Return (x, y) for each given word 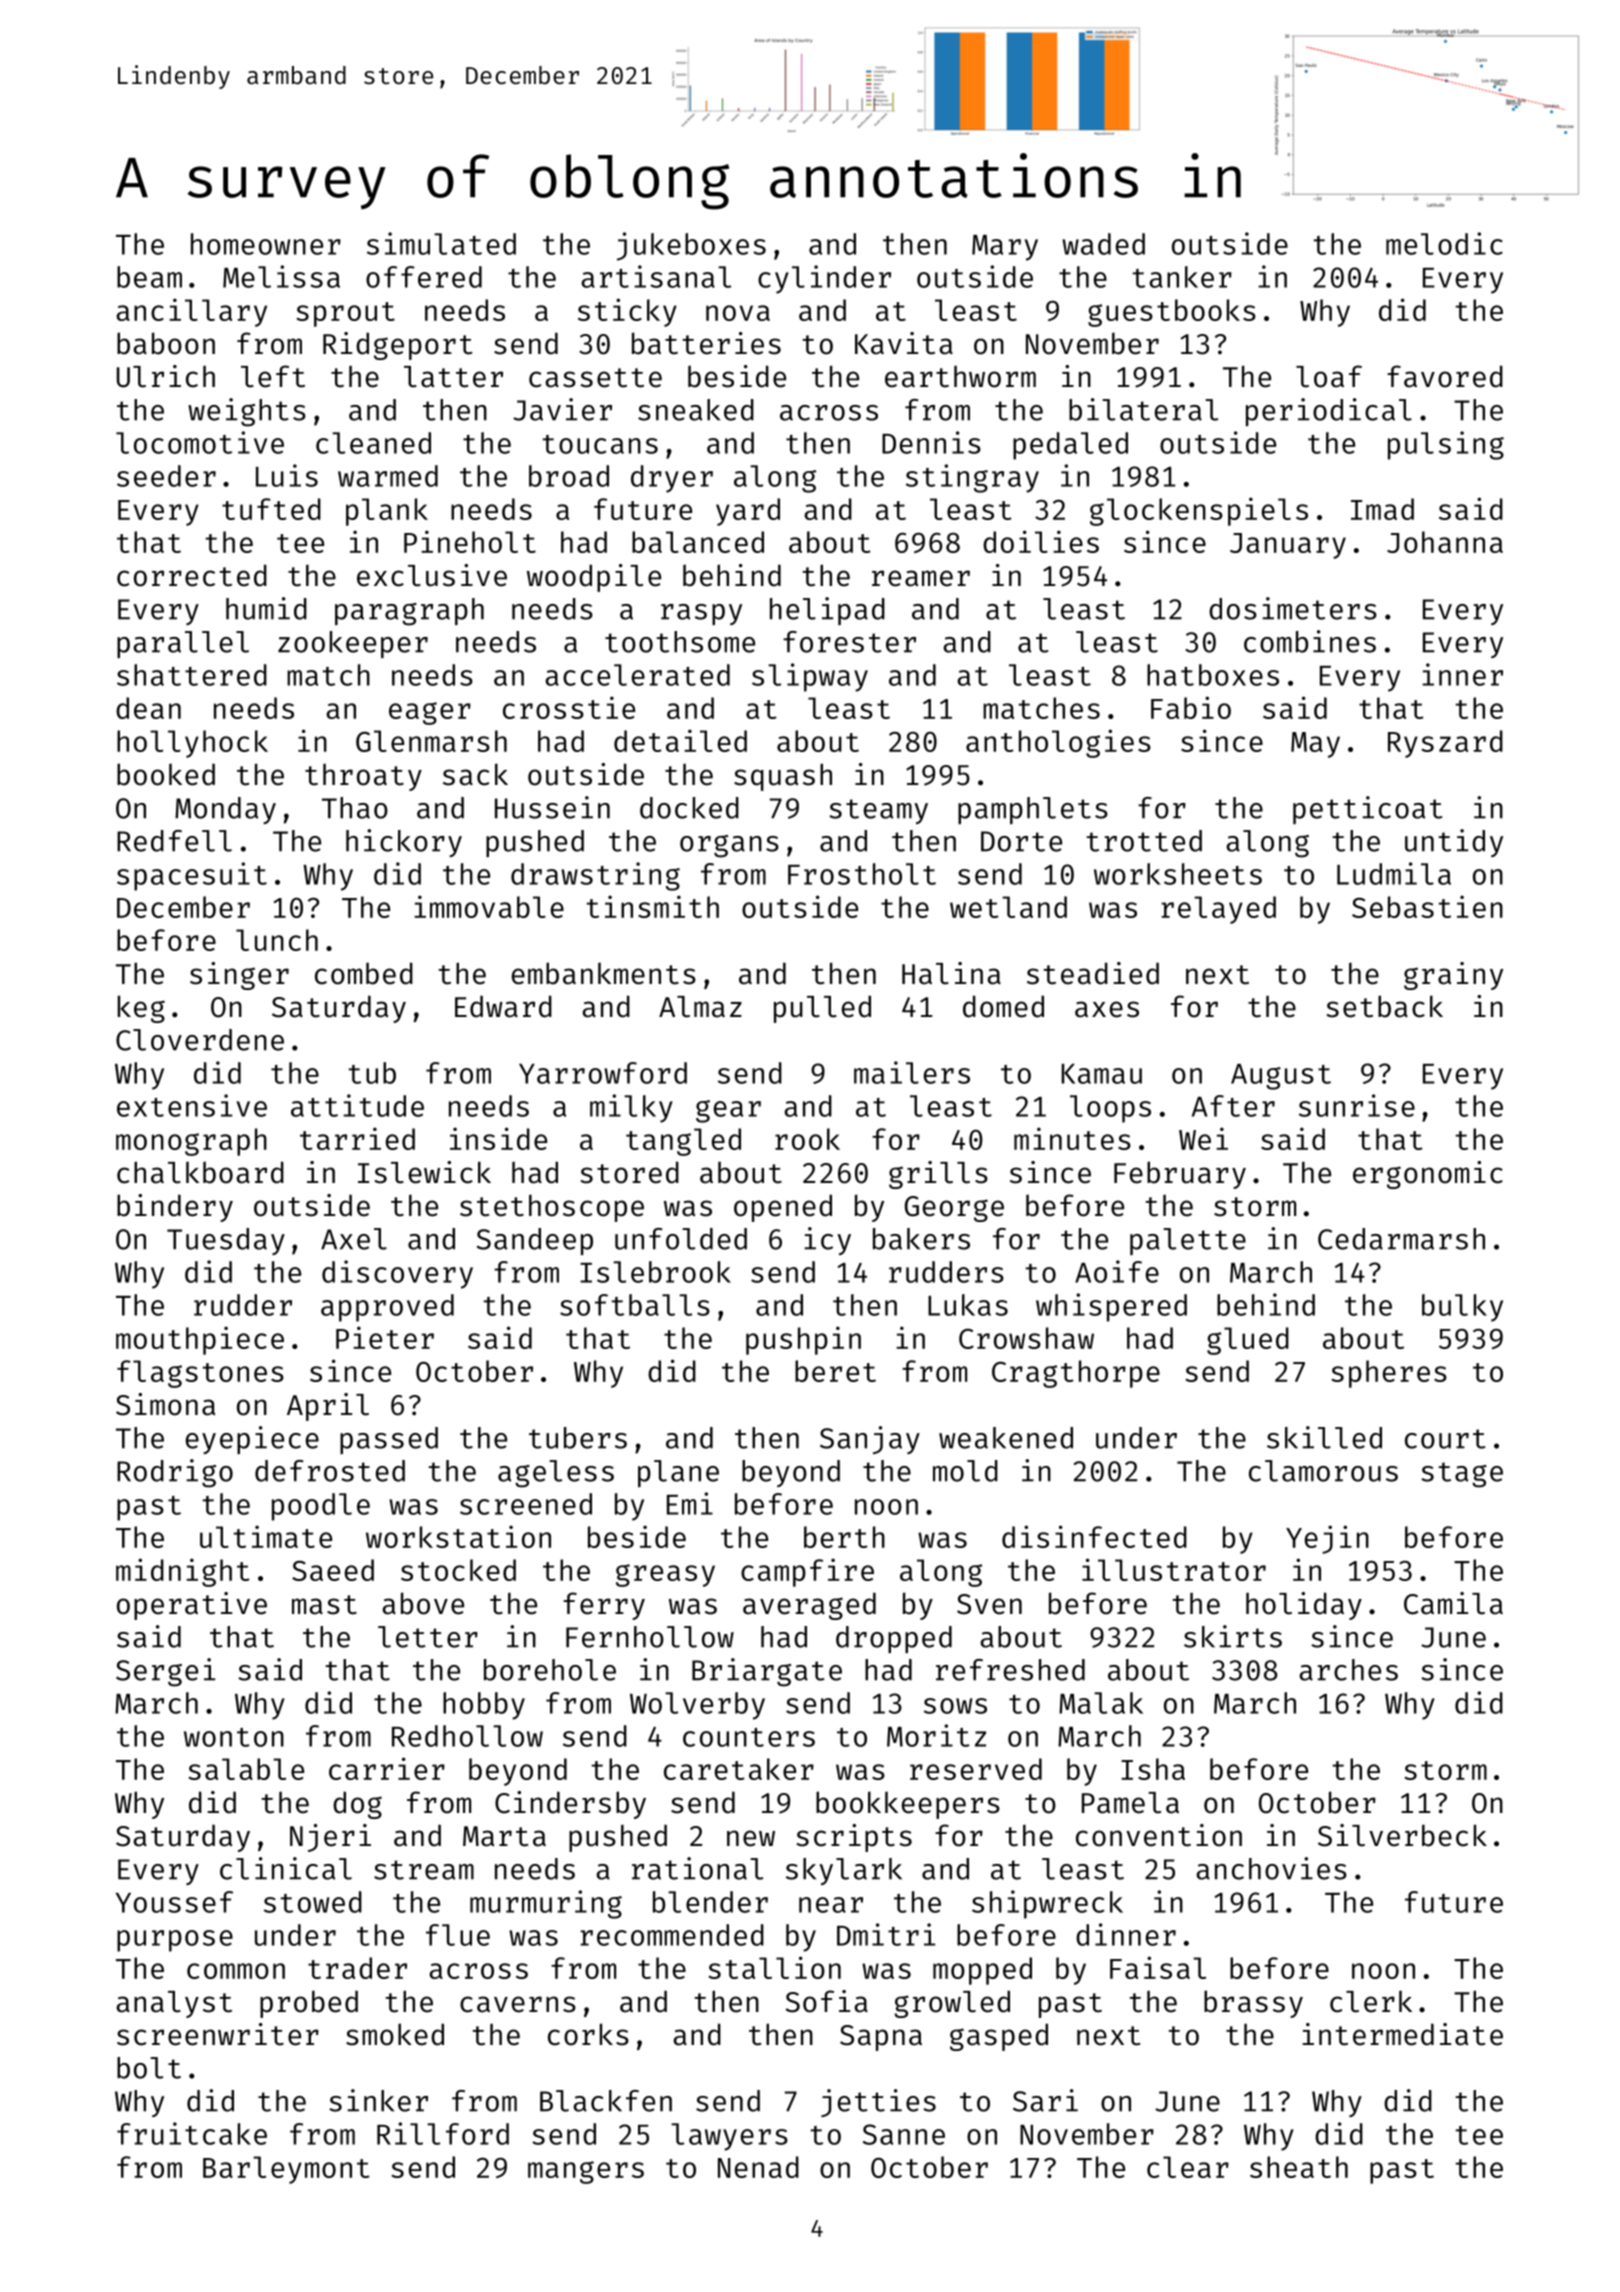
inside (498, 1138)
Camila (1453, 1603)
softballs (635, 1305)
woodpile (594, 578)
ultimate (266, 1536)
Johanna (1445, 542)
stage (1462, 1475)
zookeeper (353, 644)
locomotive (200, 442)
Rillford (443, 2133)
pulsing (1446, 445)
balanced (698, 542)
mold (965, 1471)
